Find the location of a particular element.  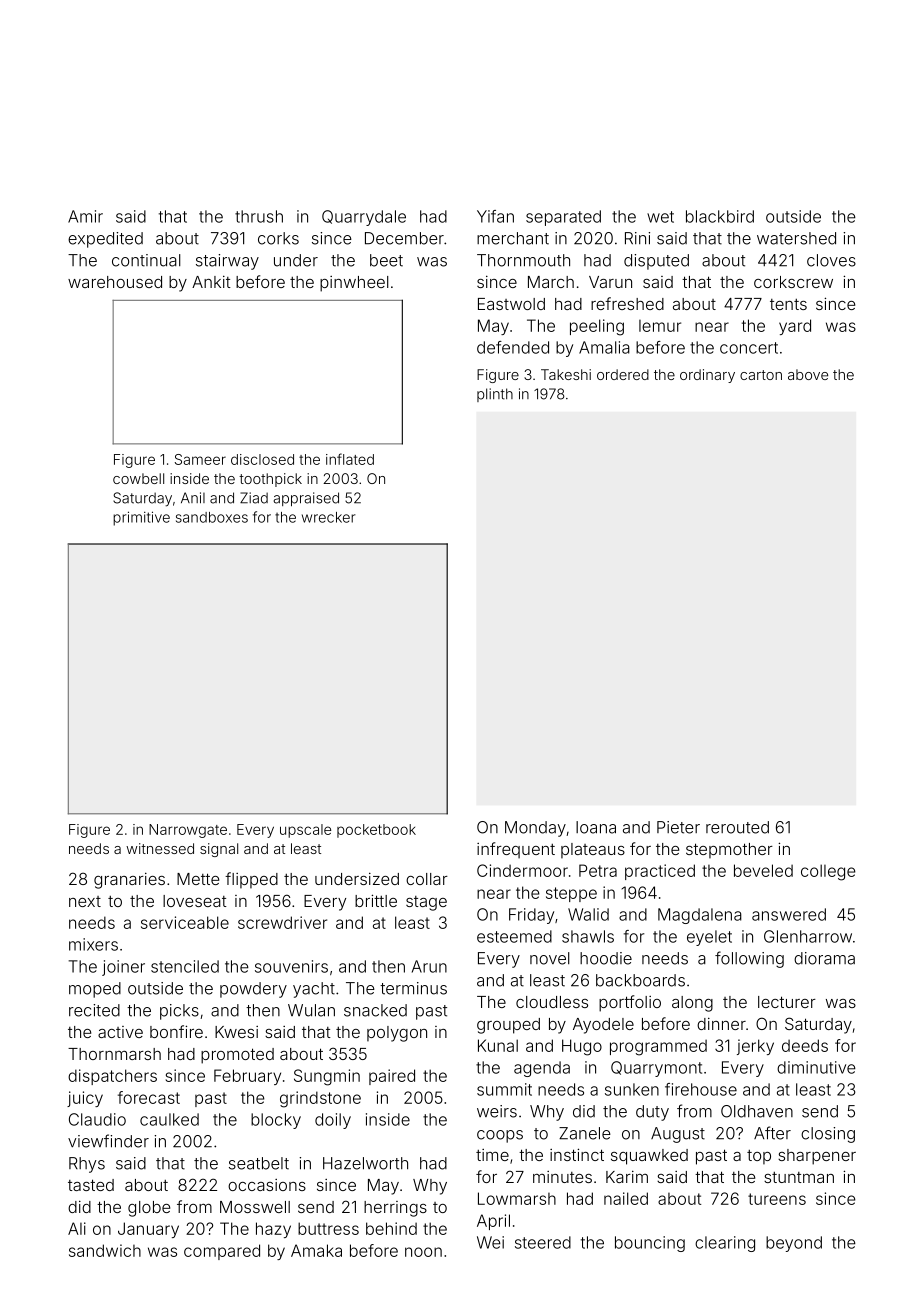

sandboxes is located at coordinates (212, 517).
